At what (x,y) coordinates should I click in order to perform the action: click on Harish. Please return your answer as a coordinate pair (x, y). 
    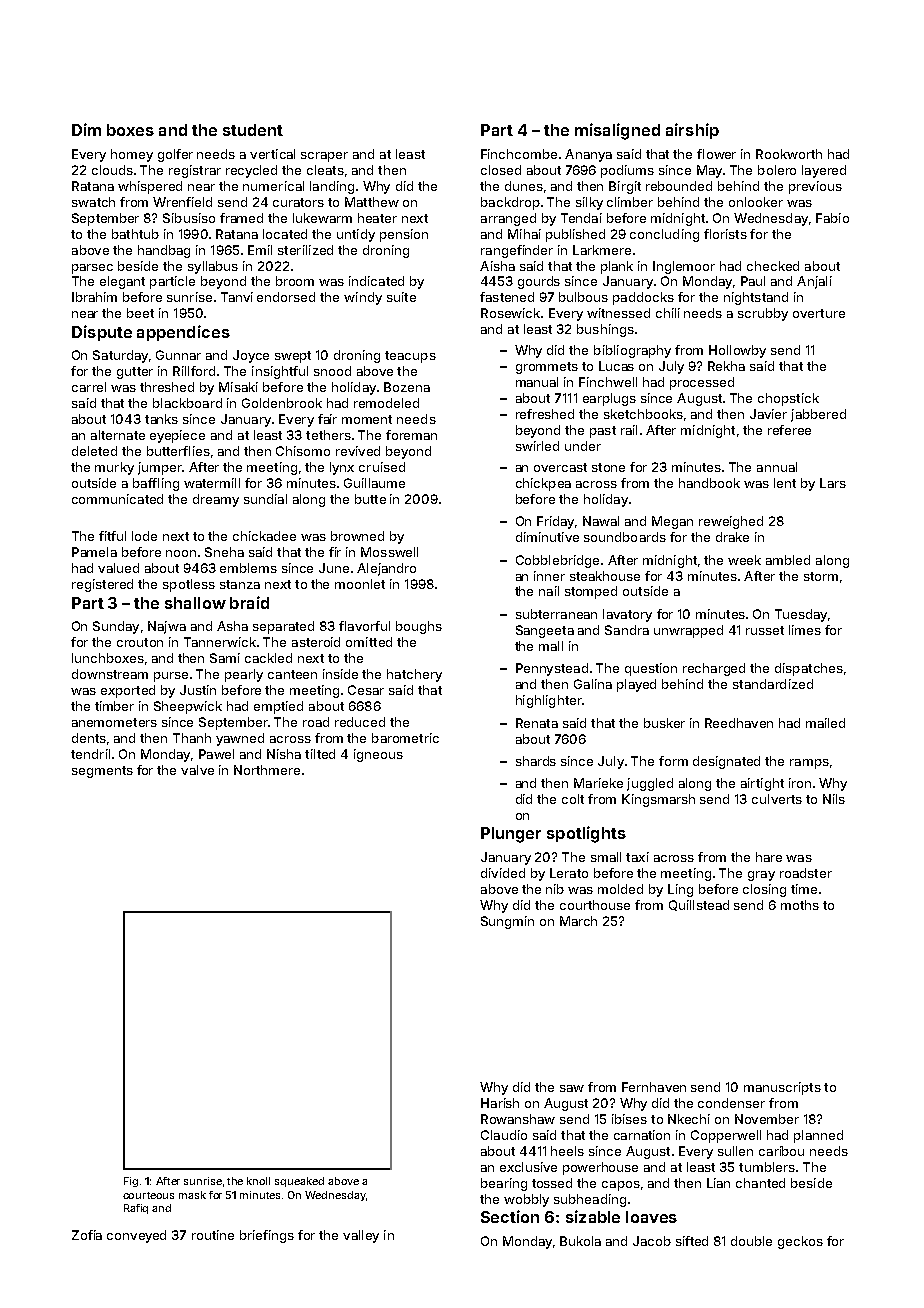
    Looking at the image, I should click on (500, 1103).
